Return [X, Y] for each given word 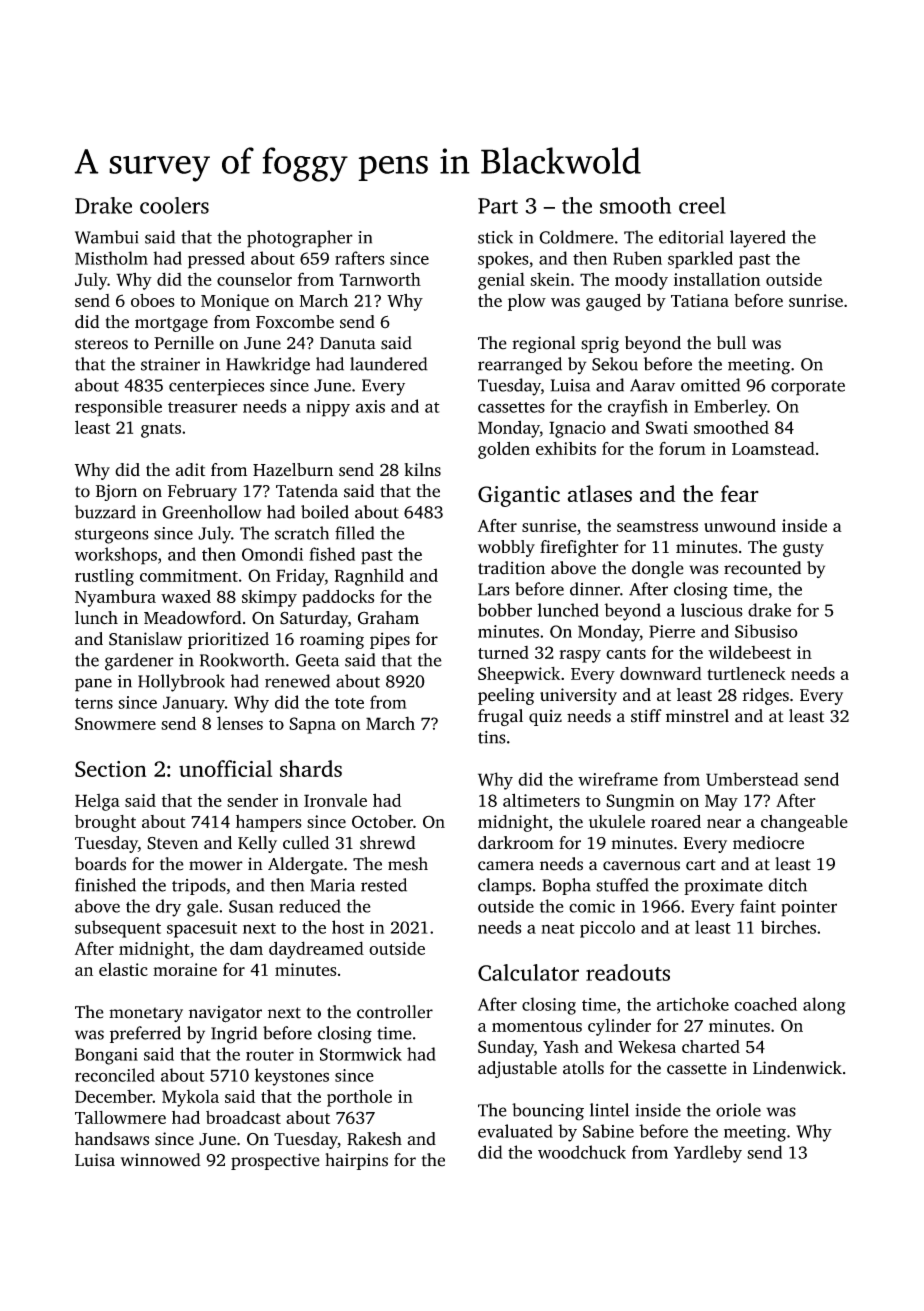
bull [731, 343]
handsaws [112, 1139]
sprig [600, 344]
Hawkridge [268, 366]
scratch [302, 533]
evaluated [515, 1131]
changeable [804, 823]
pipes [390, 640]
